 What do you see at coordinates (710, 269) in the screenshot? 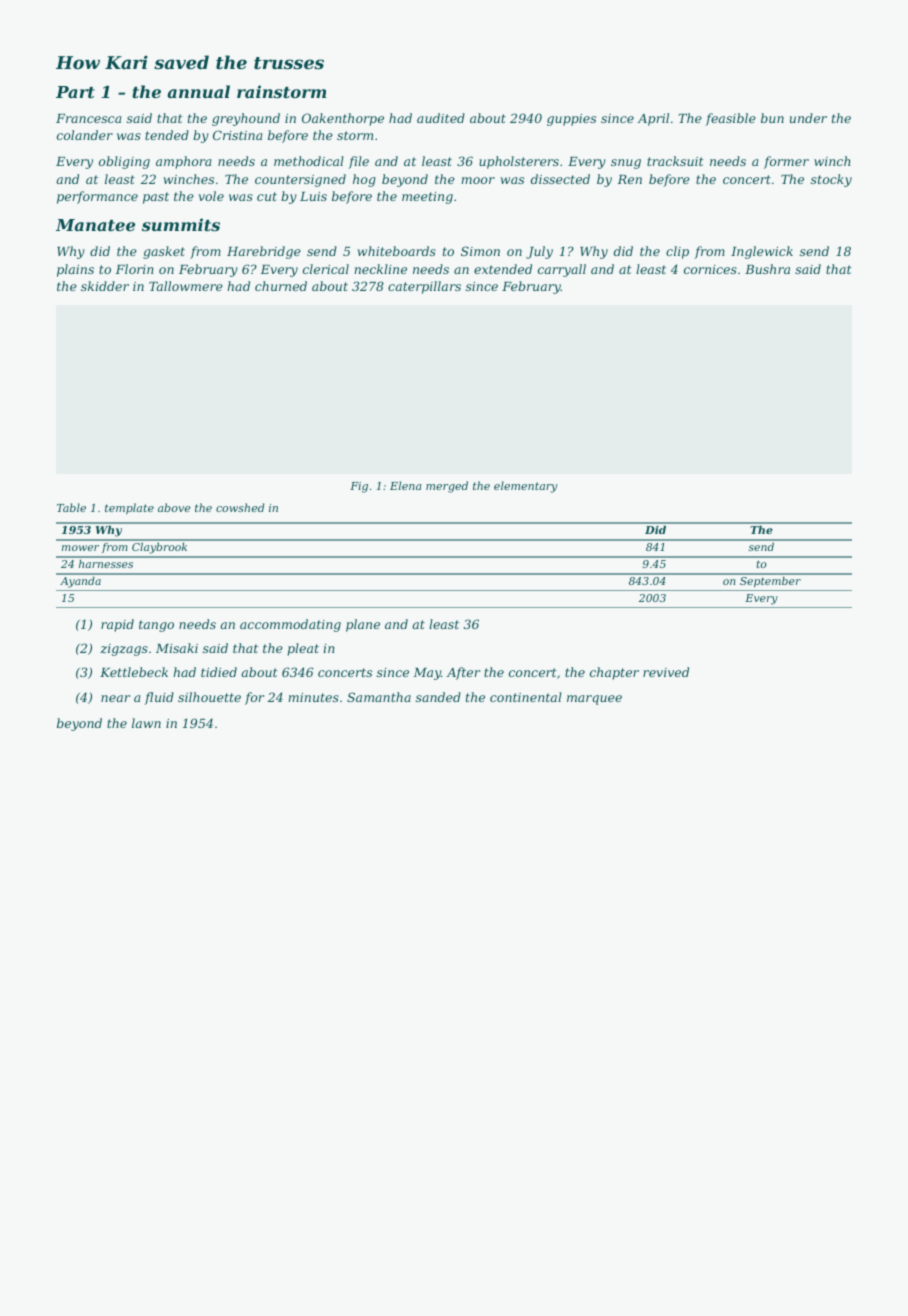
I see `cornices` at bounding box center [710, 269].
